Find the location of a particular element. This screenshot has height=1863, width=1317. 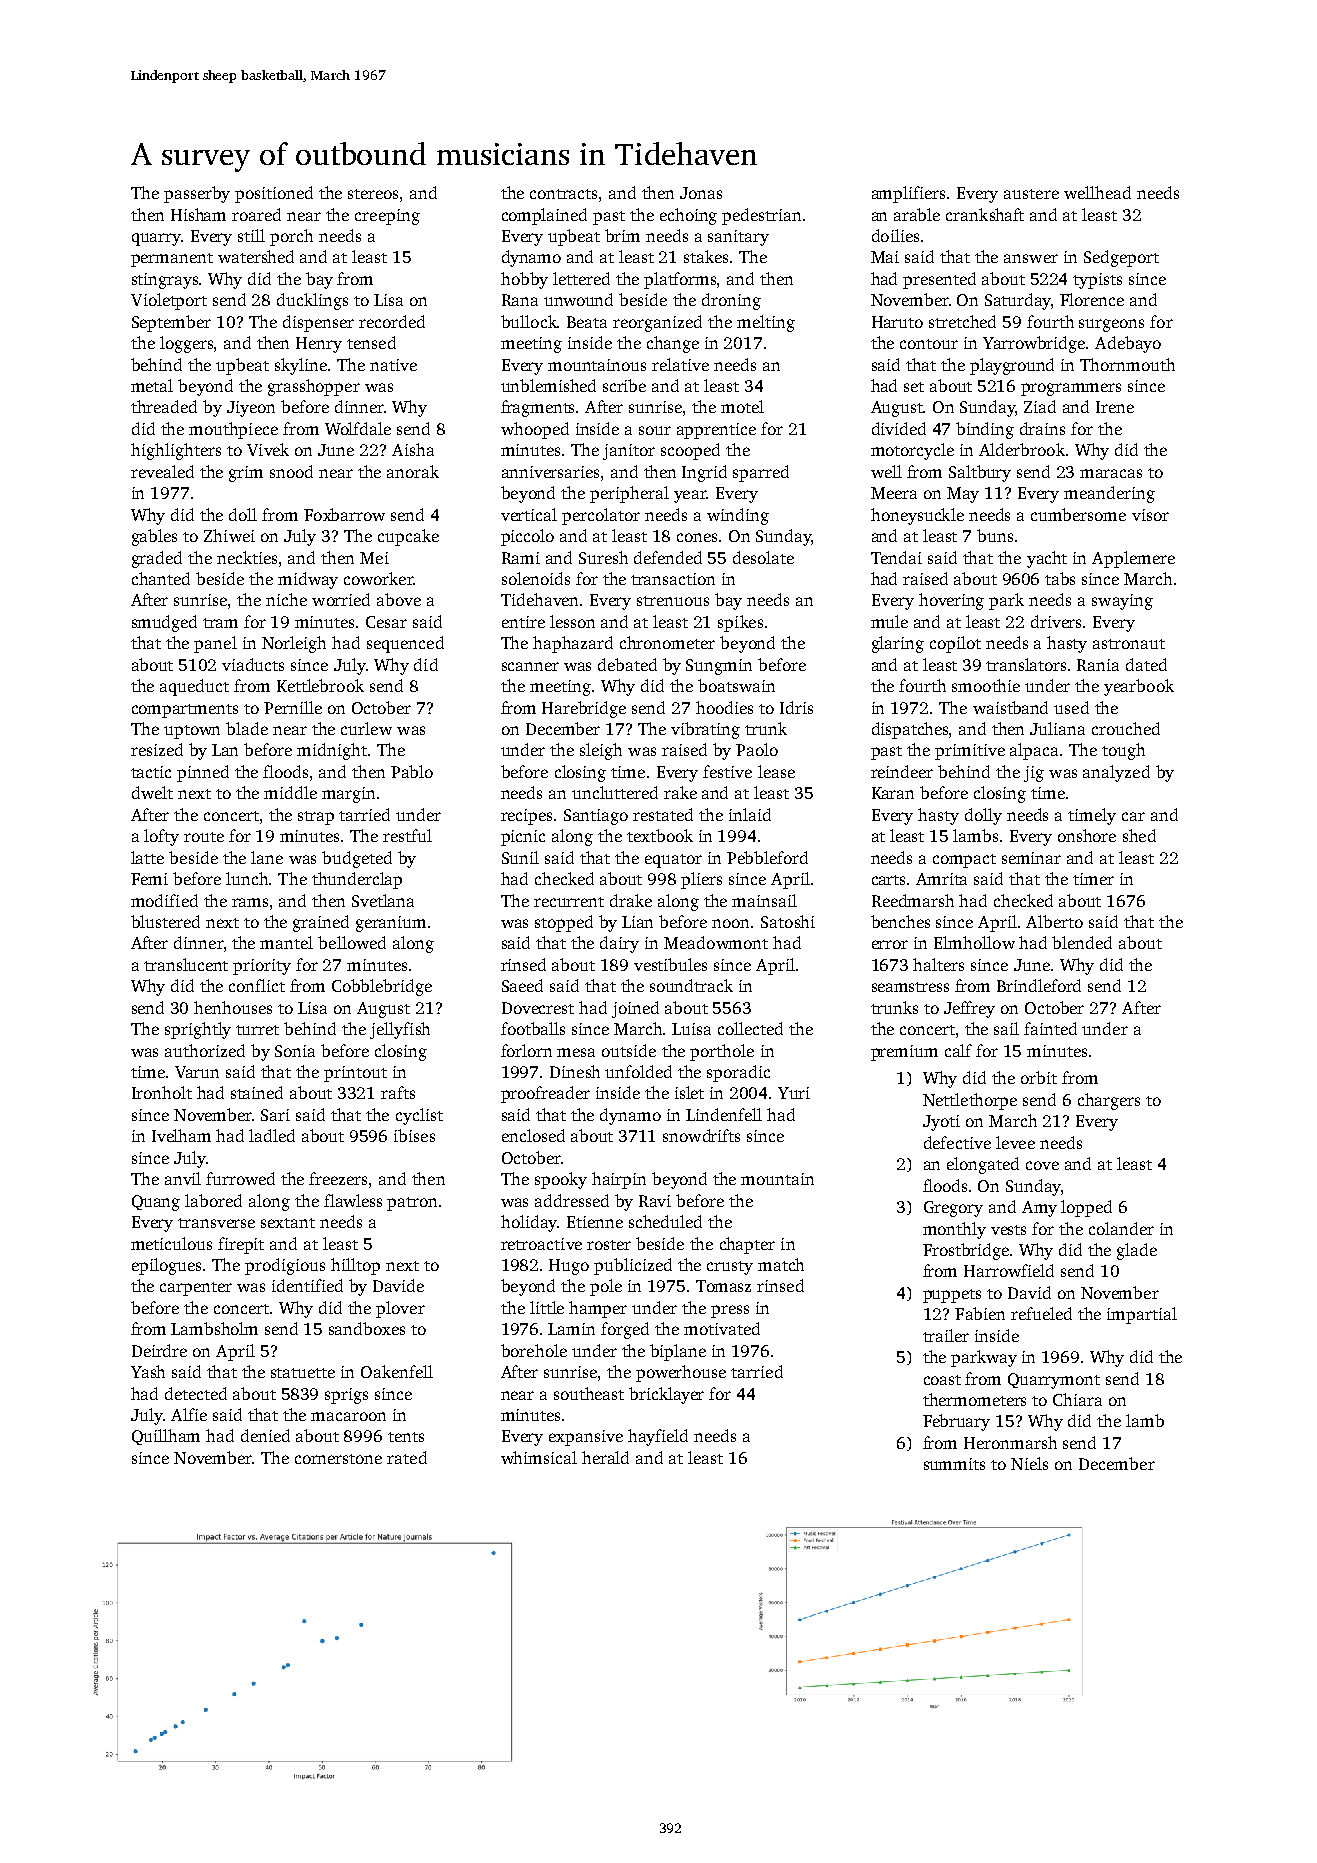

echoing is located at coordinates (688, 216).
